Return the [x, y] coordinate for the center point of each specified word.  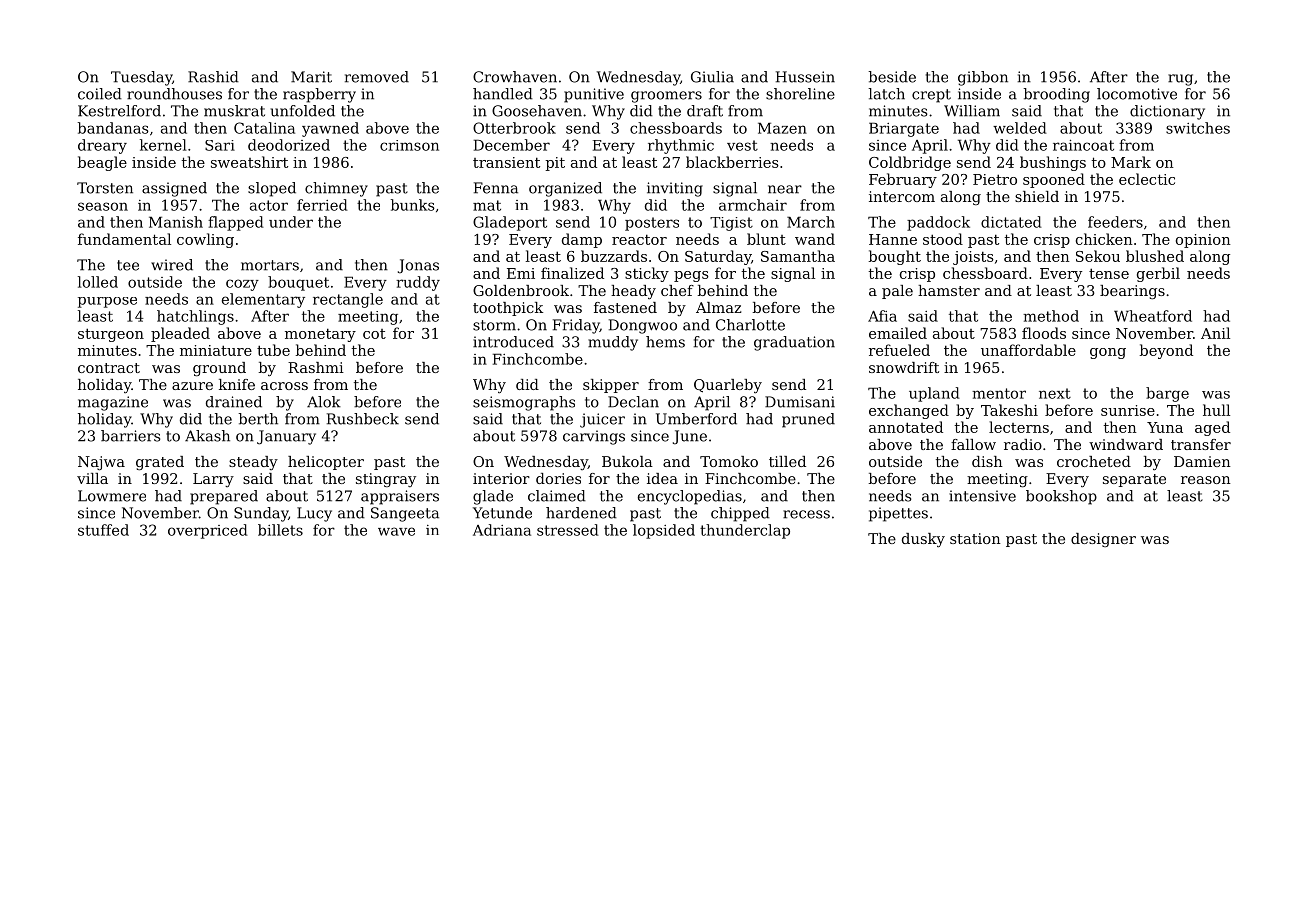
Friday [576, 326]
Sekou [1098, 256]
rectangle [348, 300]
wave [396, 531]
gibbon [983, 78]
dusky [923, 540]
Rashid [213, 77]
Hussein [805, 77]
